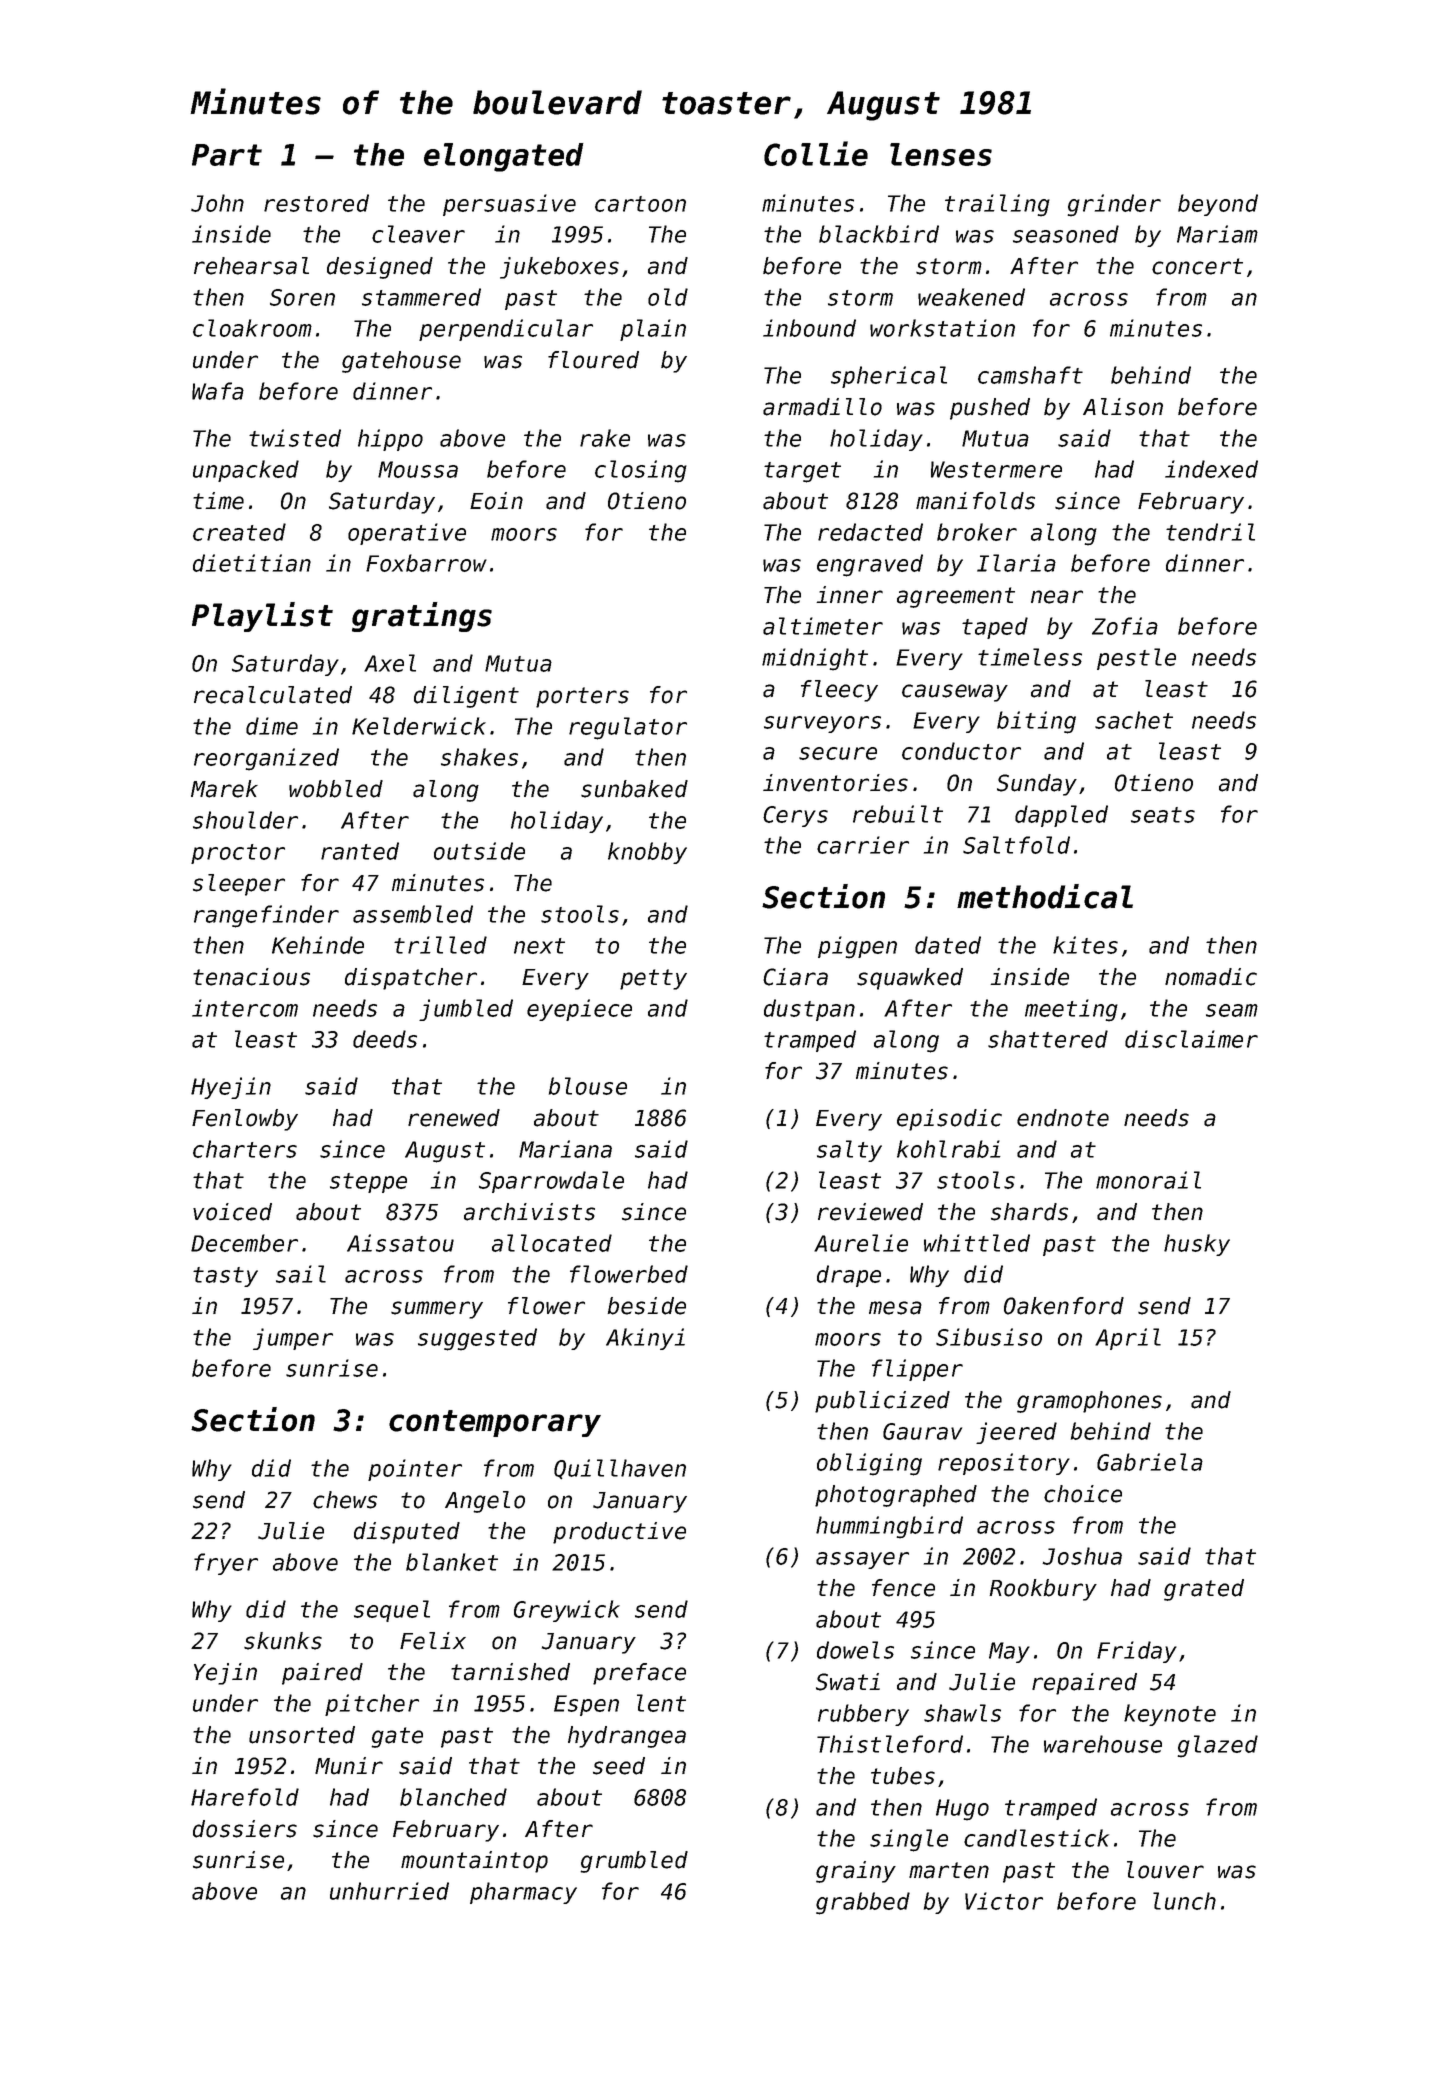 The width and height of the screenshot is (1450, 2100). What do you see at coordinates (1232, 1010) in the screenshot?
I see `seam` at bounding box center [1232, 1010].
